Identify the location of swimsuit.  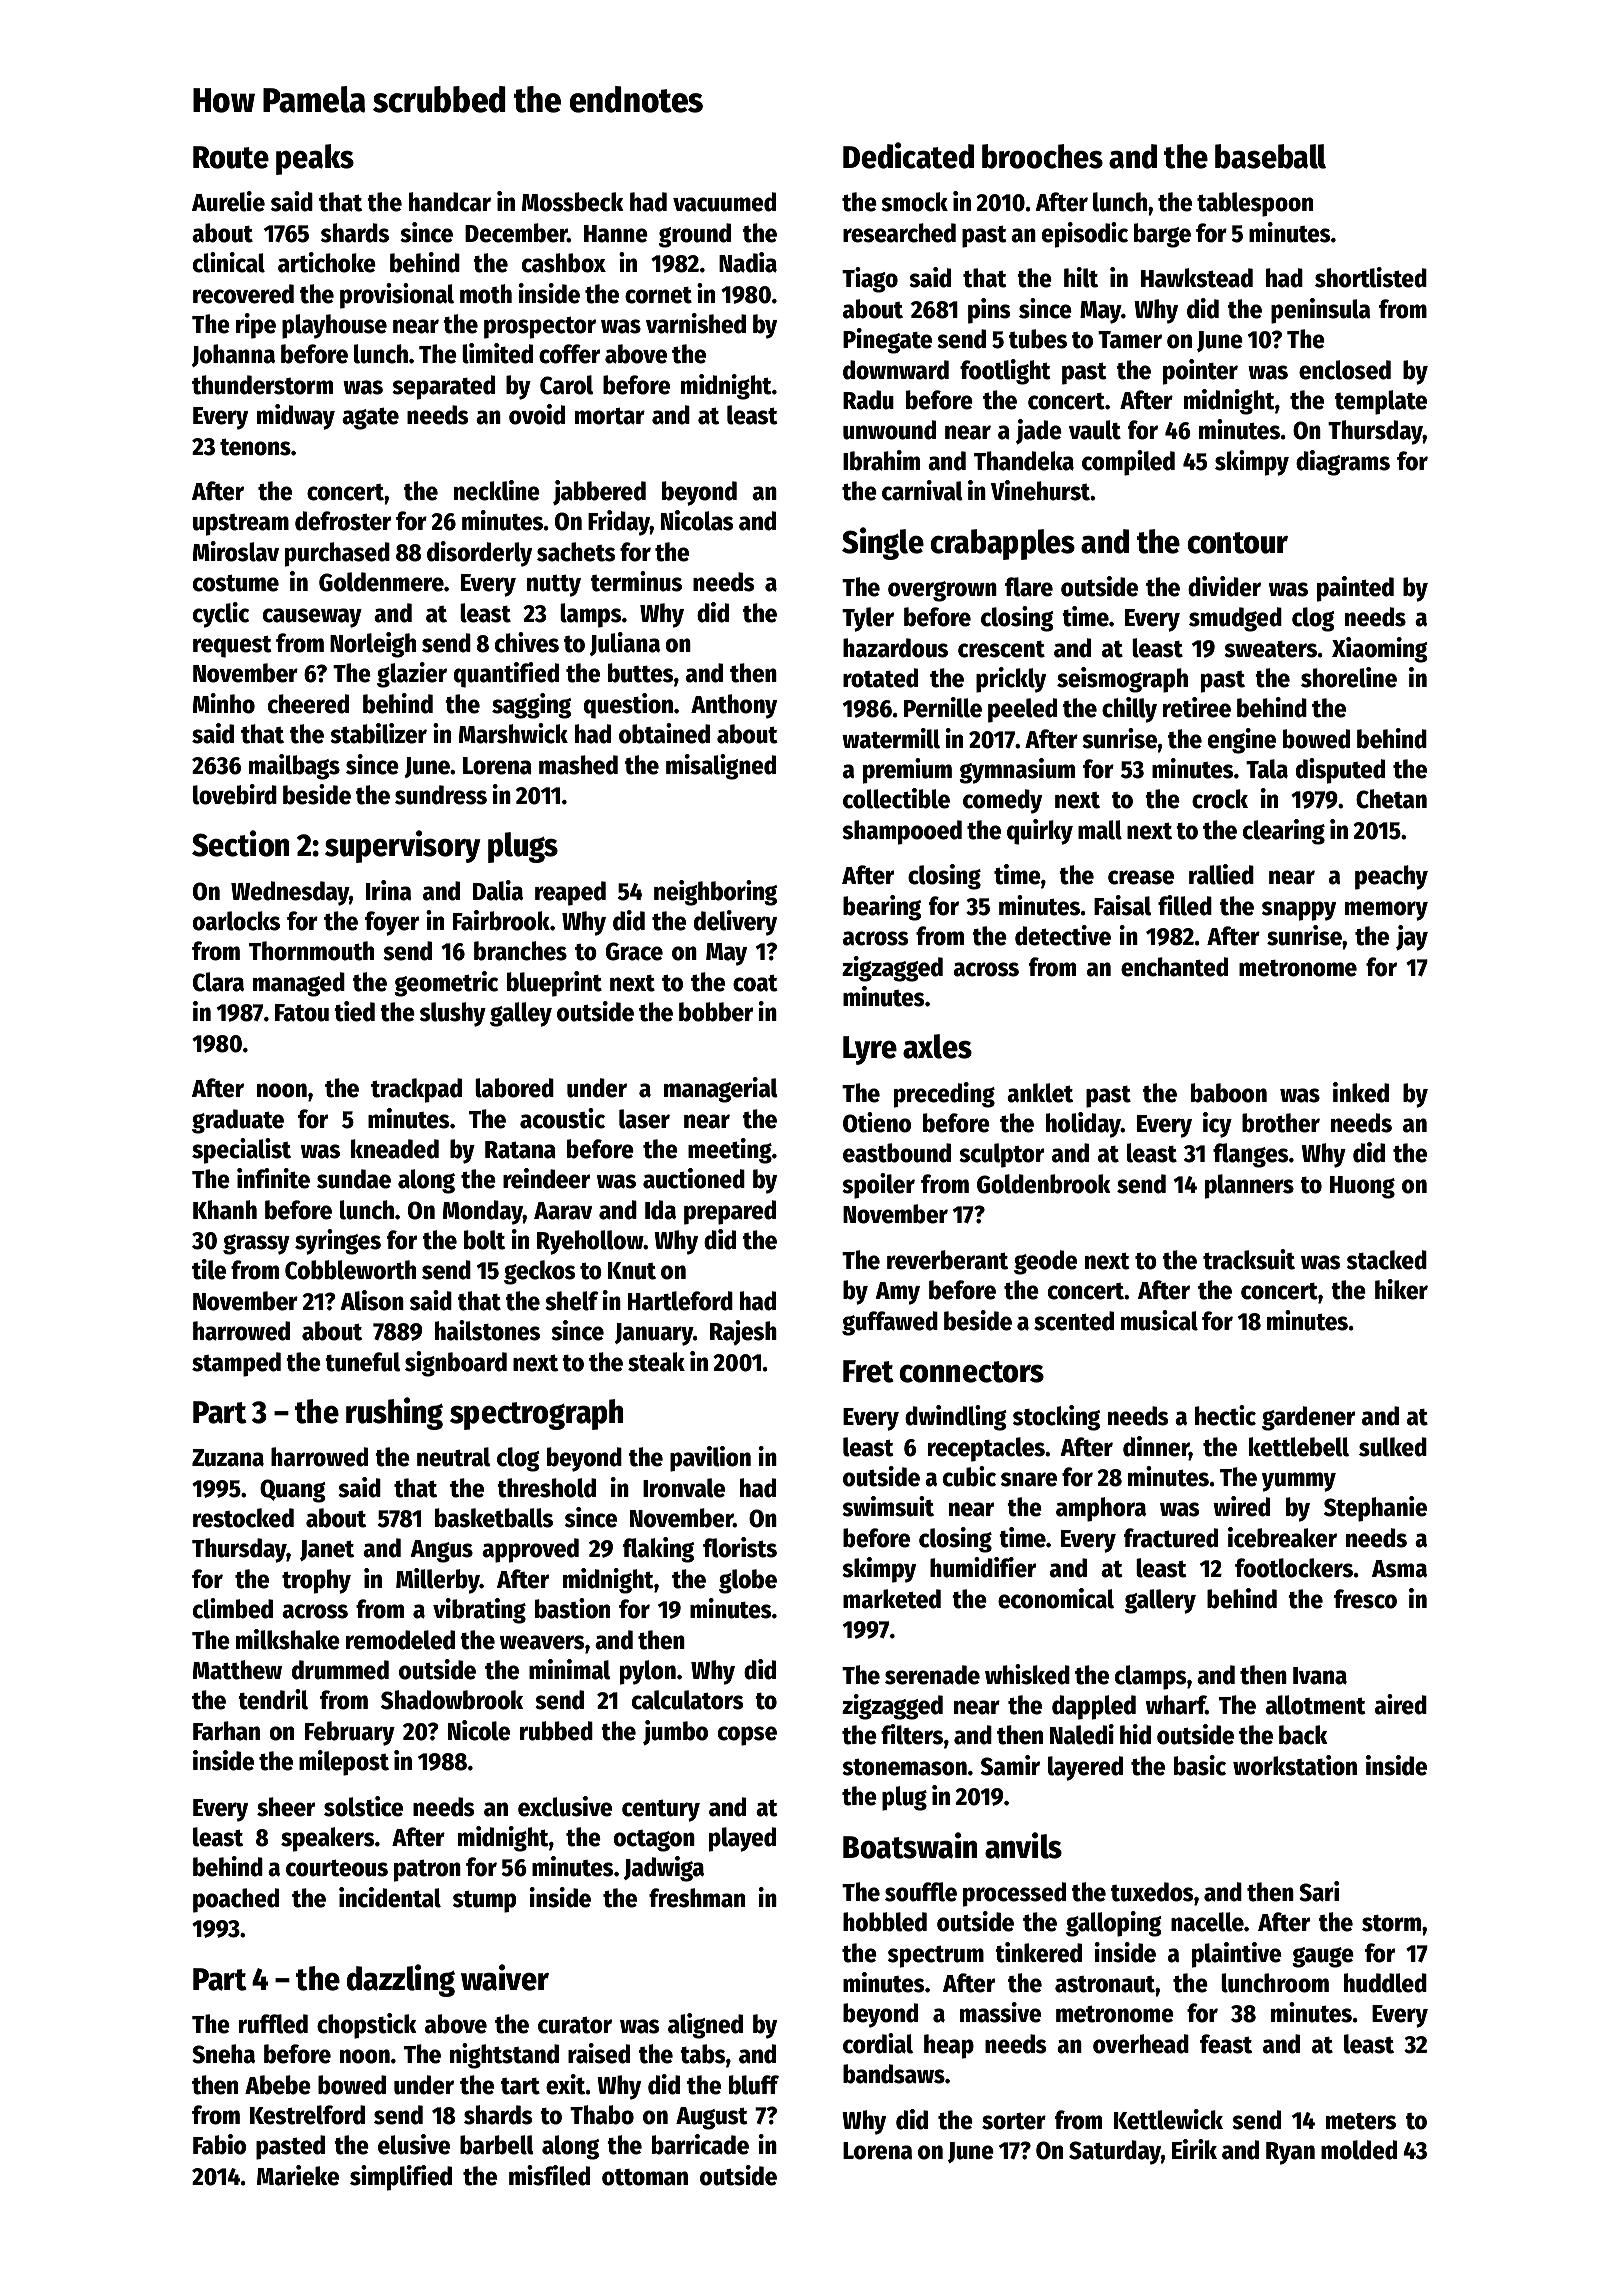
(888, 1506).
